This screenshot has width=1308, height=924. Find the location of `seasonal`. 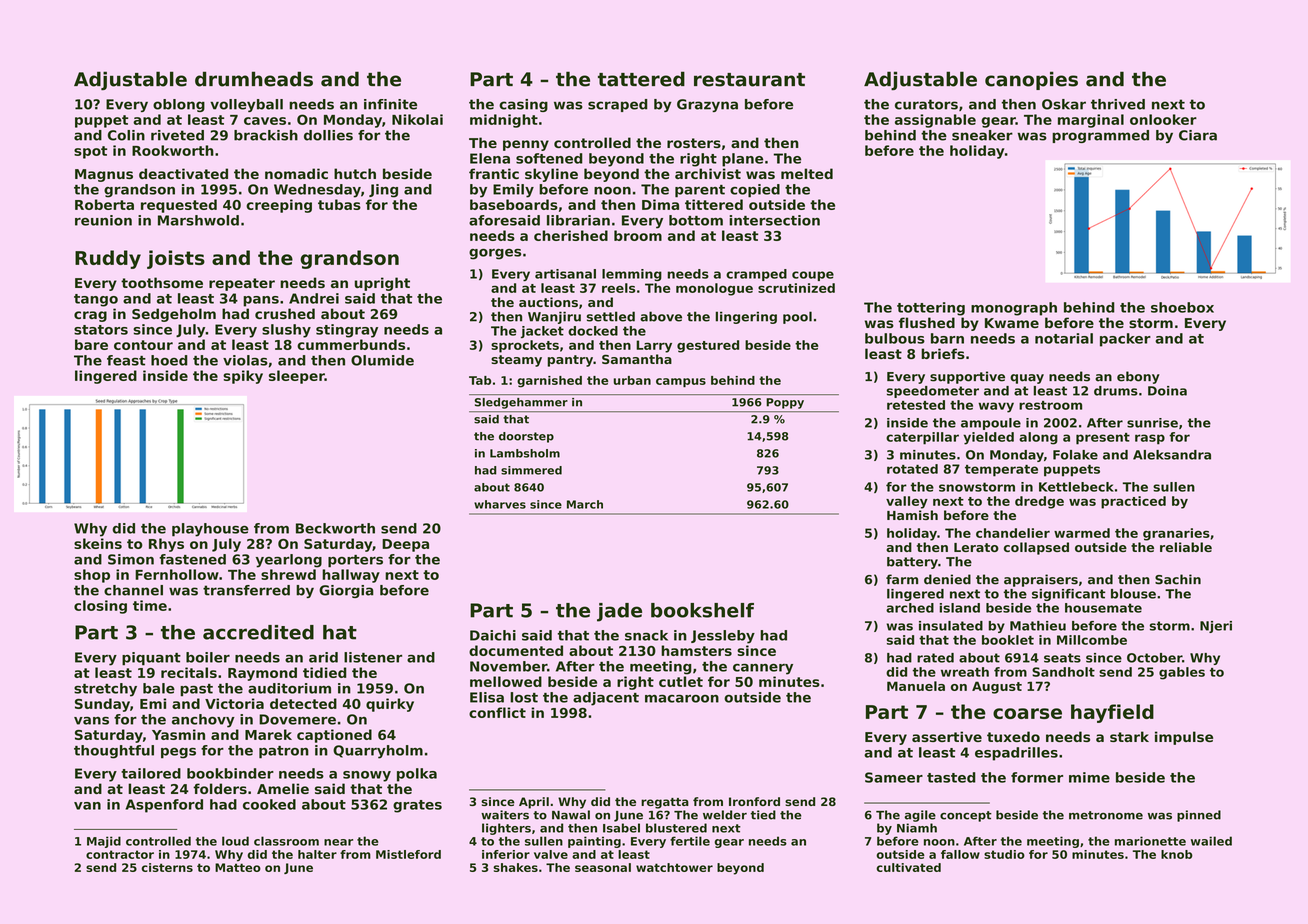

seasonal is located at coordinates (603, 867).
